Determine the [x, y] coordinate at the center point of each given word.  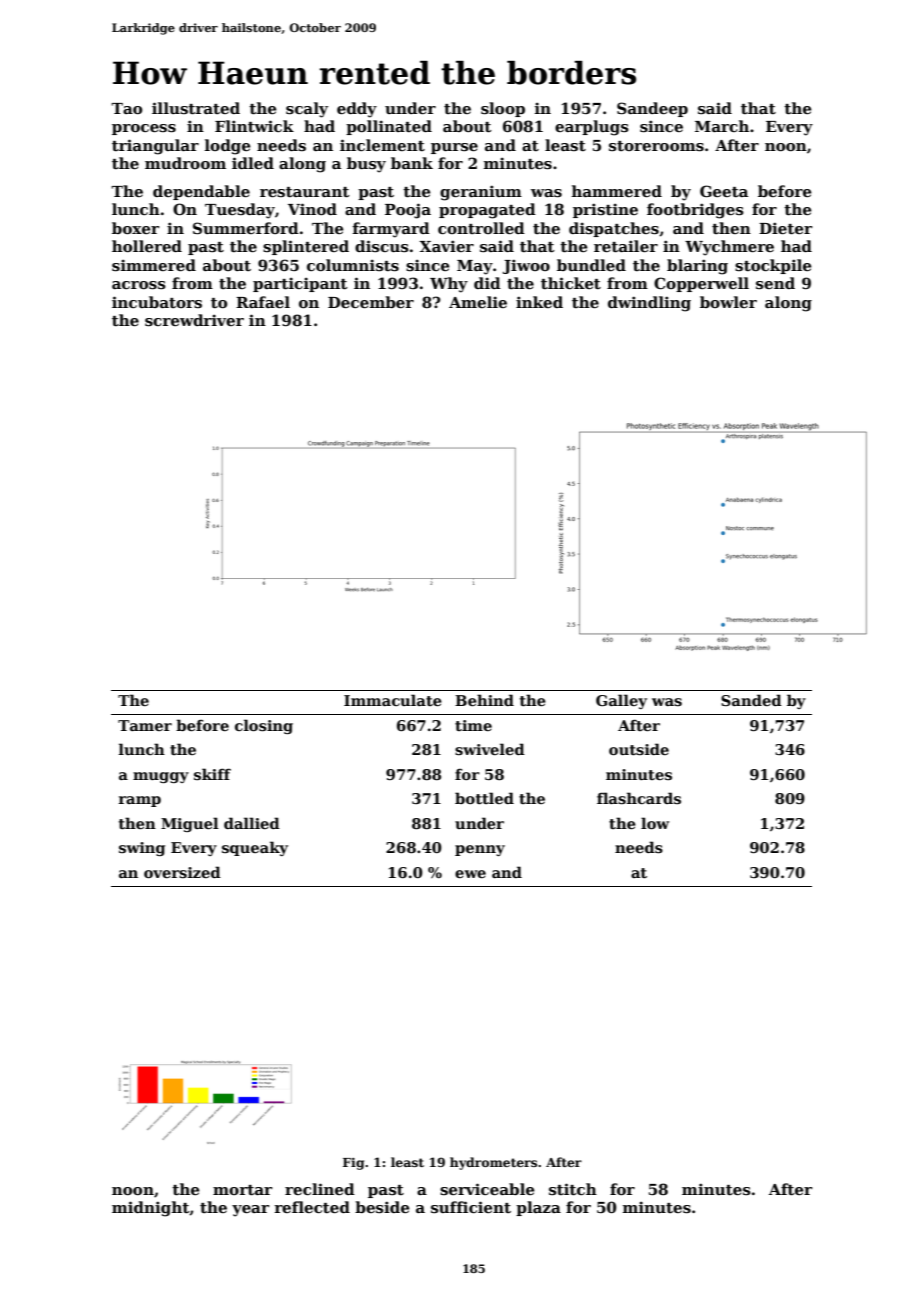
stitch [573, 1189]
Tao [126, 108]
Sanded [751, 700]
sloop [503, 109]
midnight [151, 1209]
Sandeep [652, 109]
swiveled [490, 749]
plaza [538, 1208]
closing [264, 726]
